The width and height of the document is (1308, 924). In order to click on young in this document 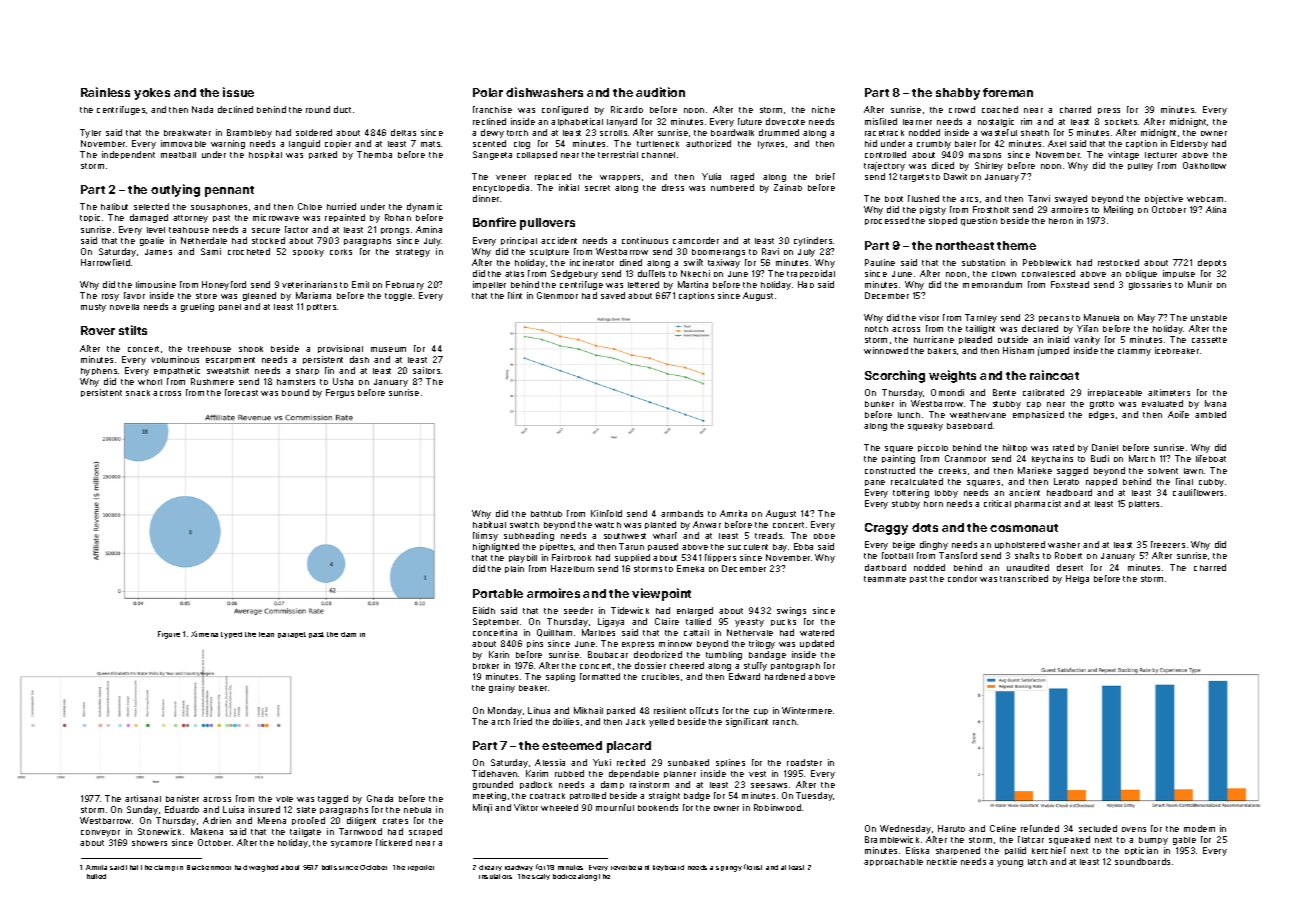, I will do `click(1010, 863)`.
